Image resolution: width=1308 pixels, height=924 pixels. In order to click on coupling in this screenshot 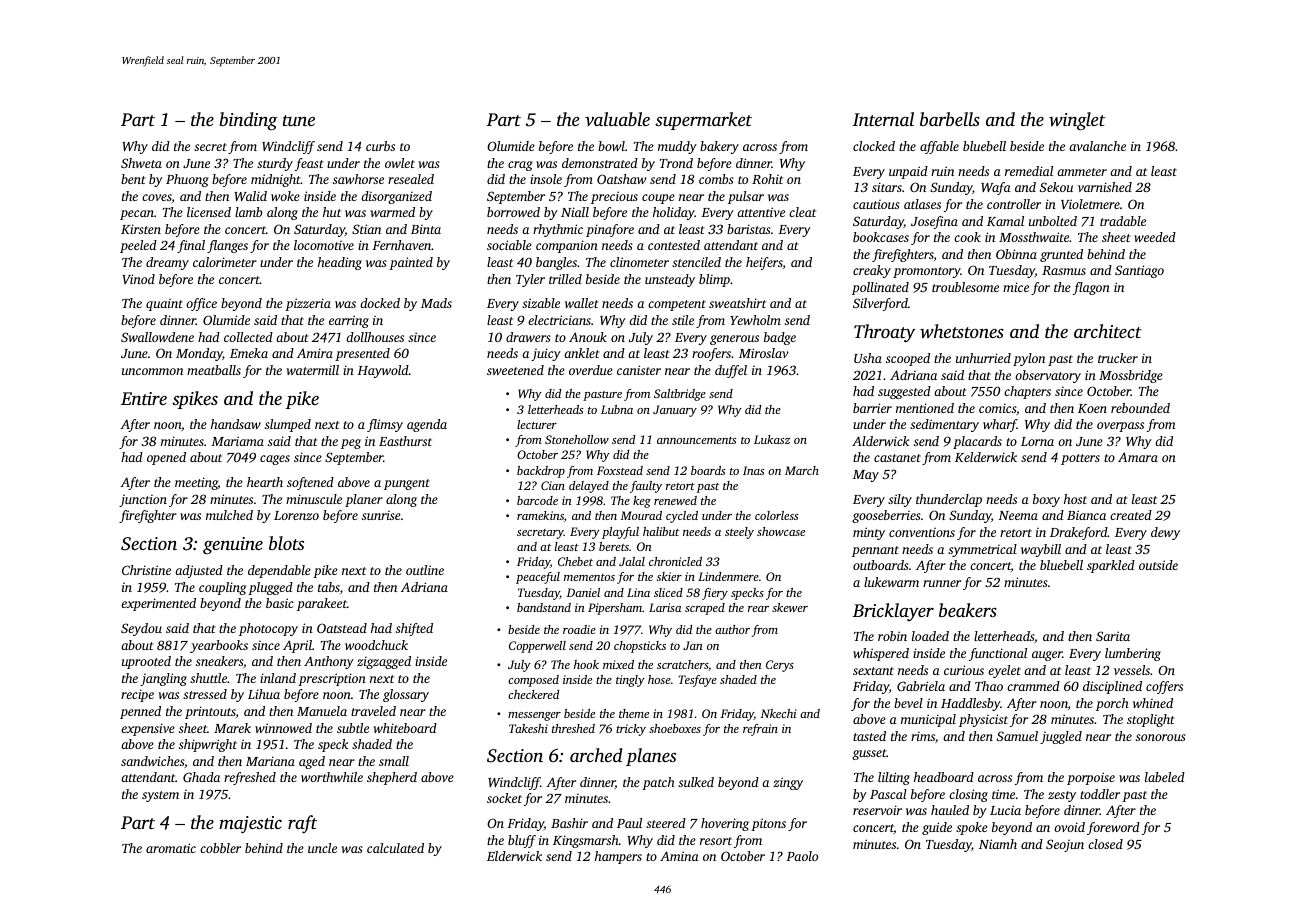, I will do `click(222, 588)`.
